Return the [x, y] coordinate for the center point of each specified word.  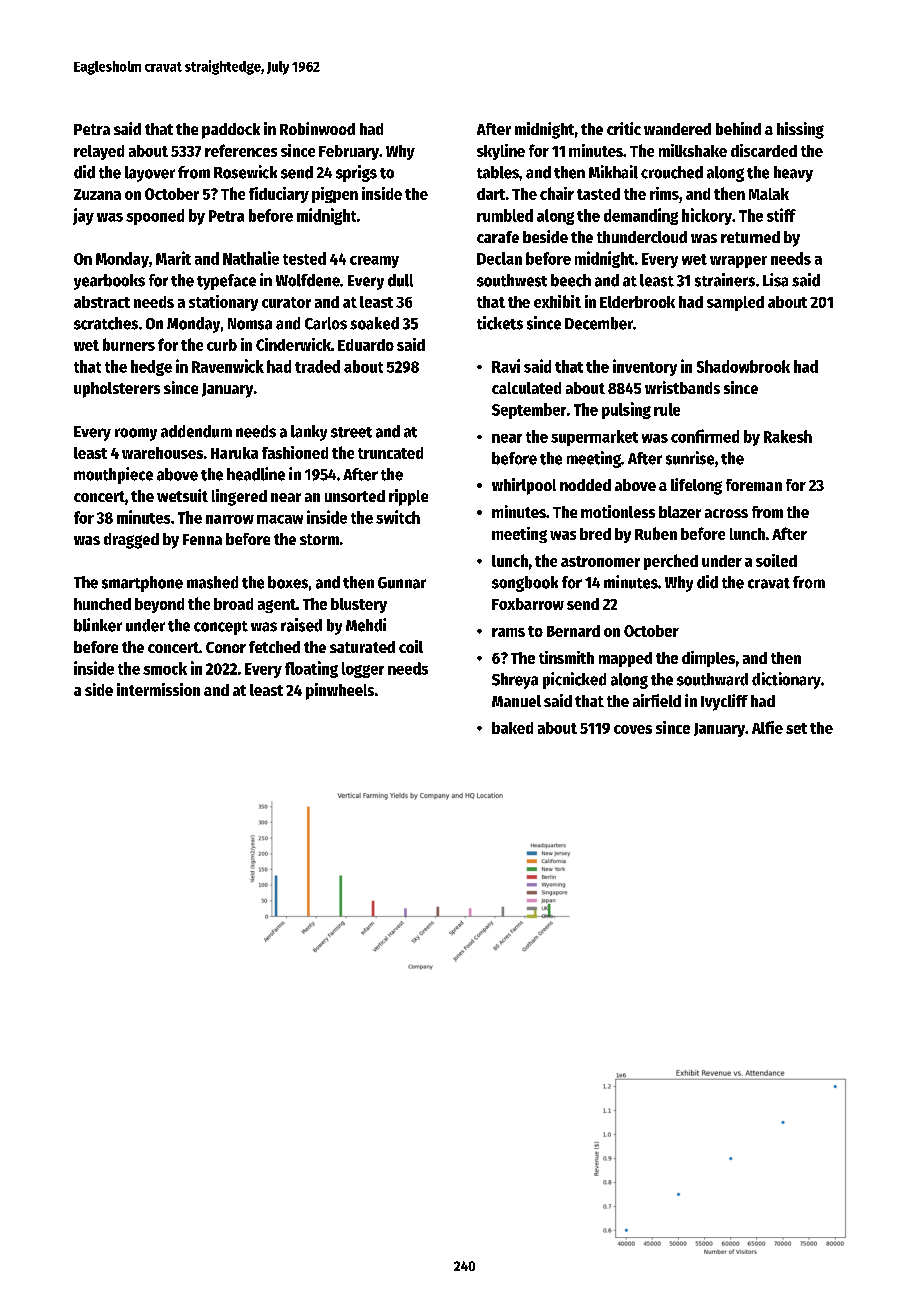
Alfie [767, 727]
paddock [231, 131]
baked [512, 728]
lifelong [696, 486]
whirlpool [524, 486]
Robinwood [317, 128]
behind [738, 128]
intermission [158, 689]
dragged [131, 541]
